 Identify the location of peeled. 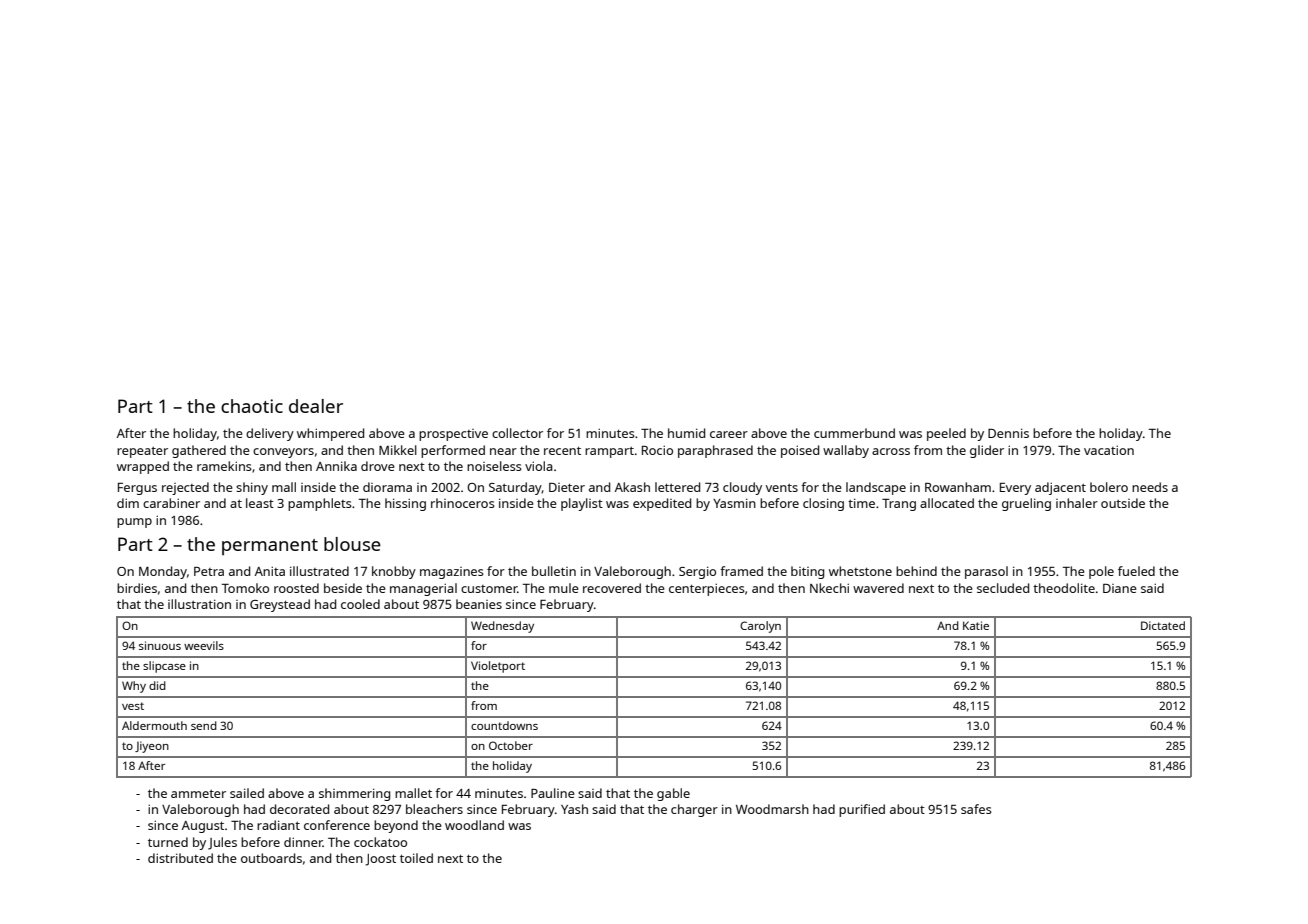
(946, 434).
